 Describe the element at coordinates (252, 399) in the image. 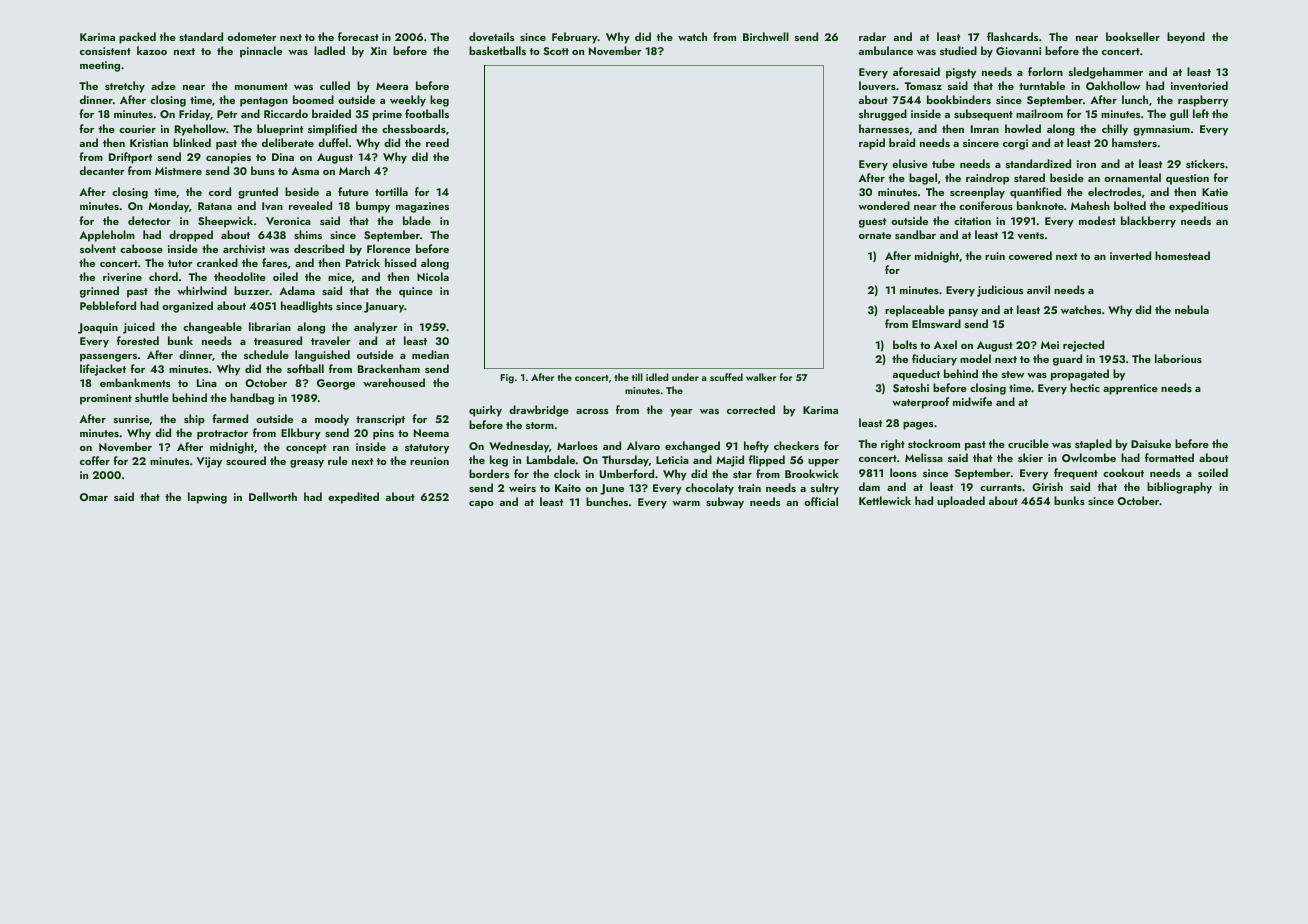

I see `handbag` at that location.
